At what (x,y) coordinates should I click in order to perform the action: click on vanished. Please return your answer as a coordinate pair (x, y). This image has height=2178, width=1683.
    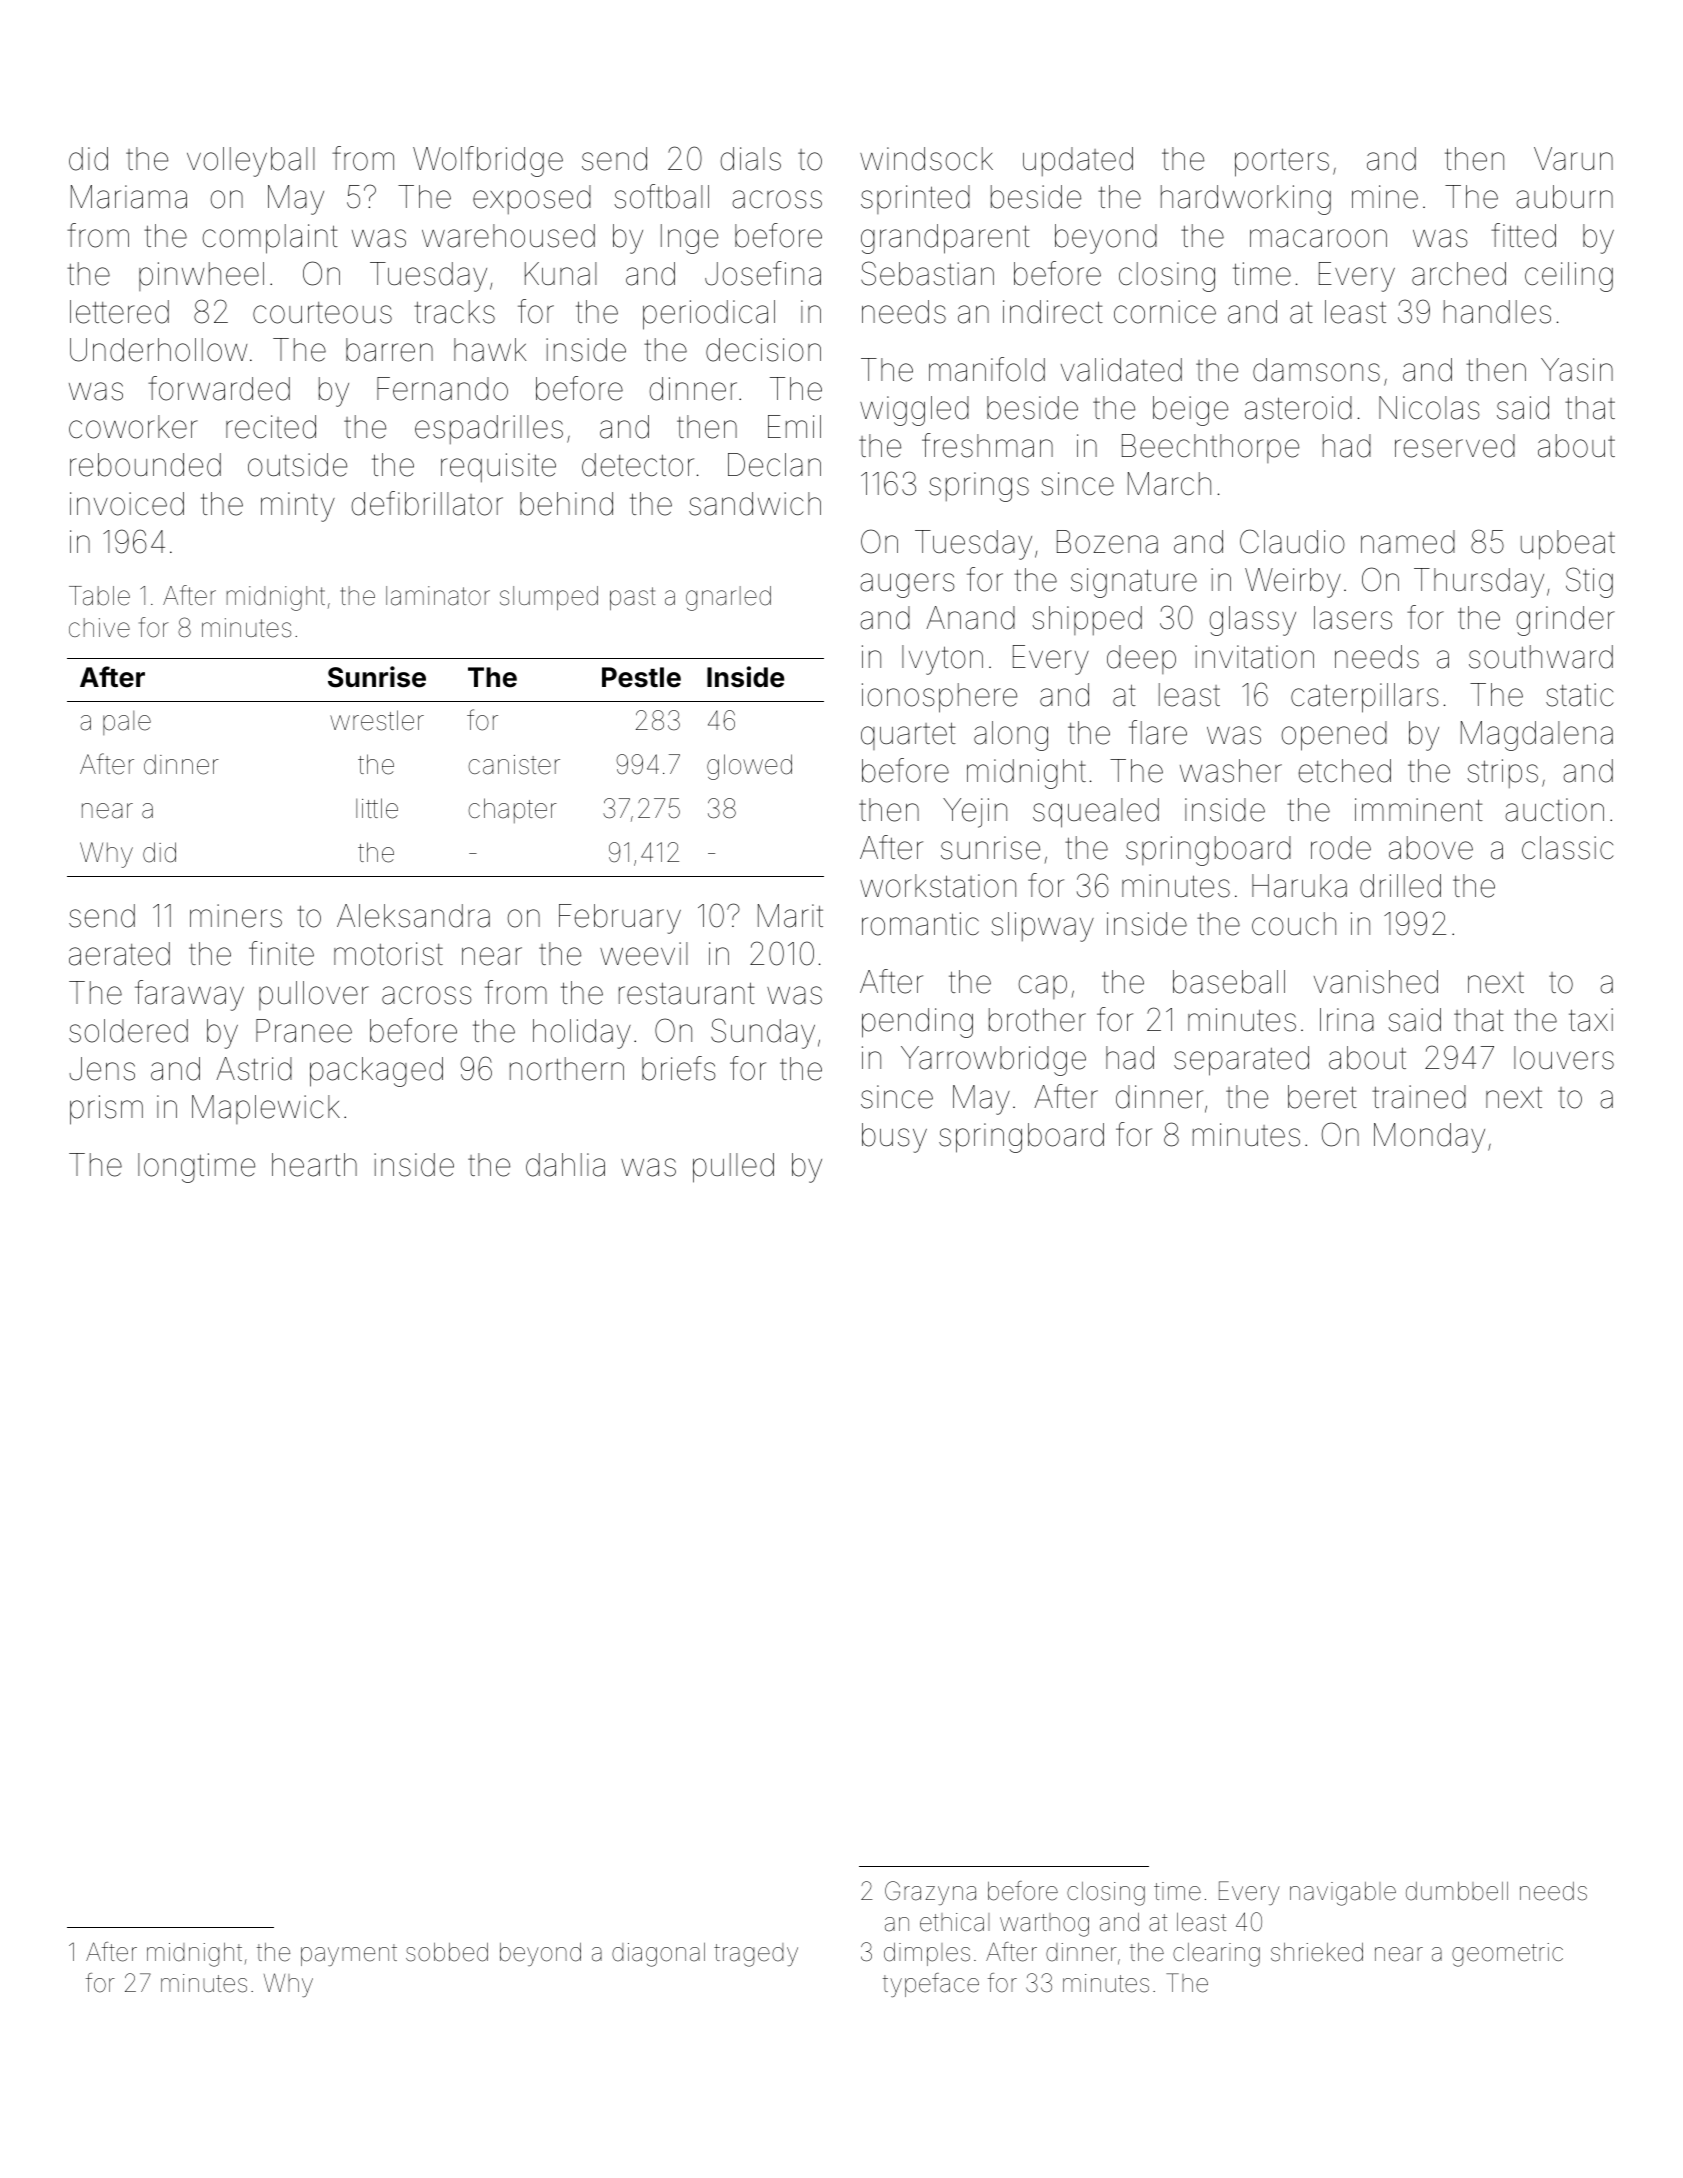
    Looking at the image, I should click on (1376, 982).
